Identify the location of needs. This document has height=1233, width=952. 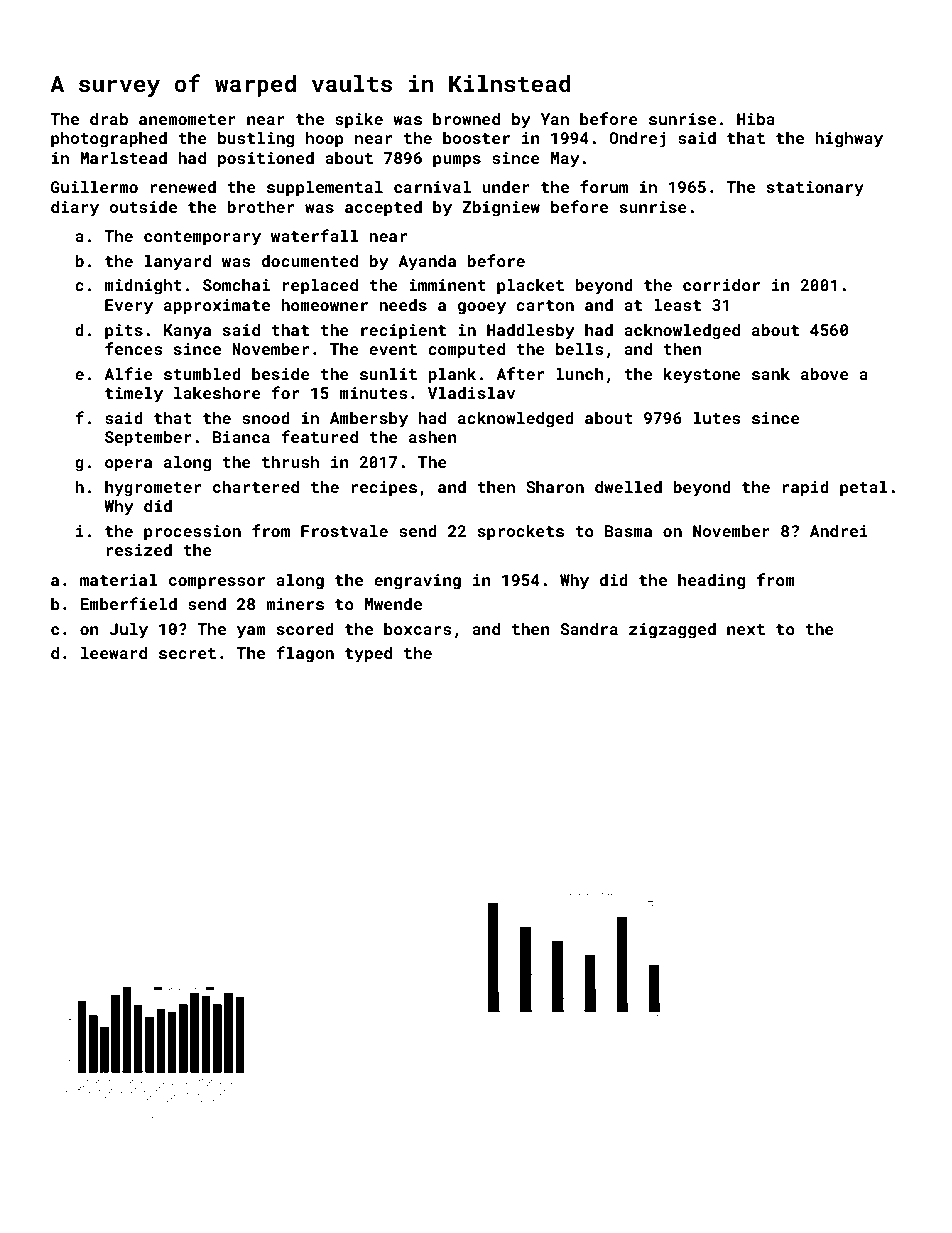
(403, 304).
